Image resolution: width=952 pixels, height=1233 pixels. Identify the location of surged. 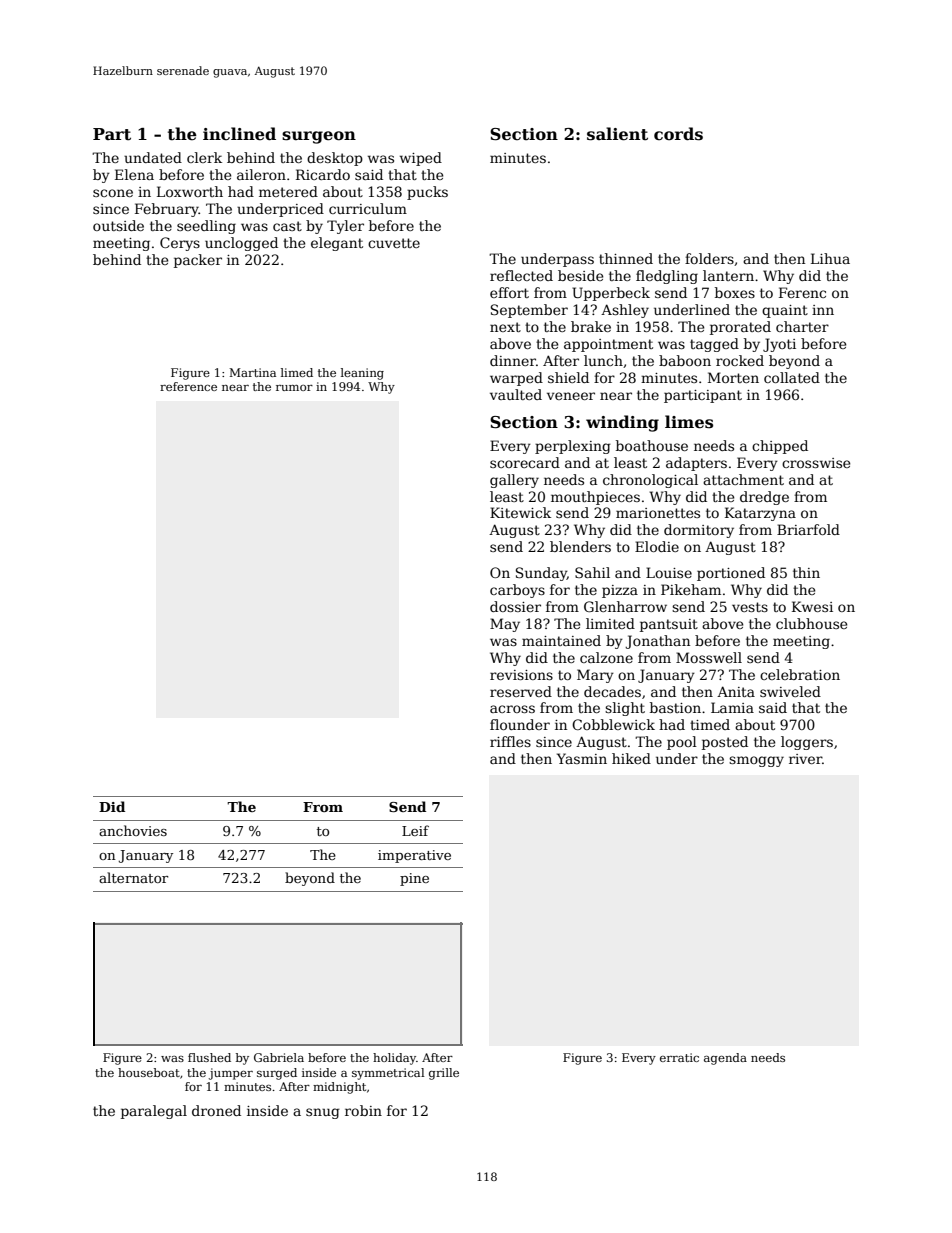
(277, 1074).
